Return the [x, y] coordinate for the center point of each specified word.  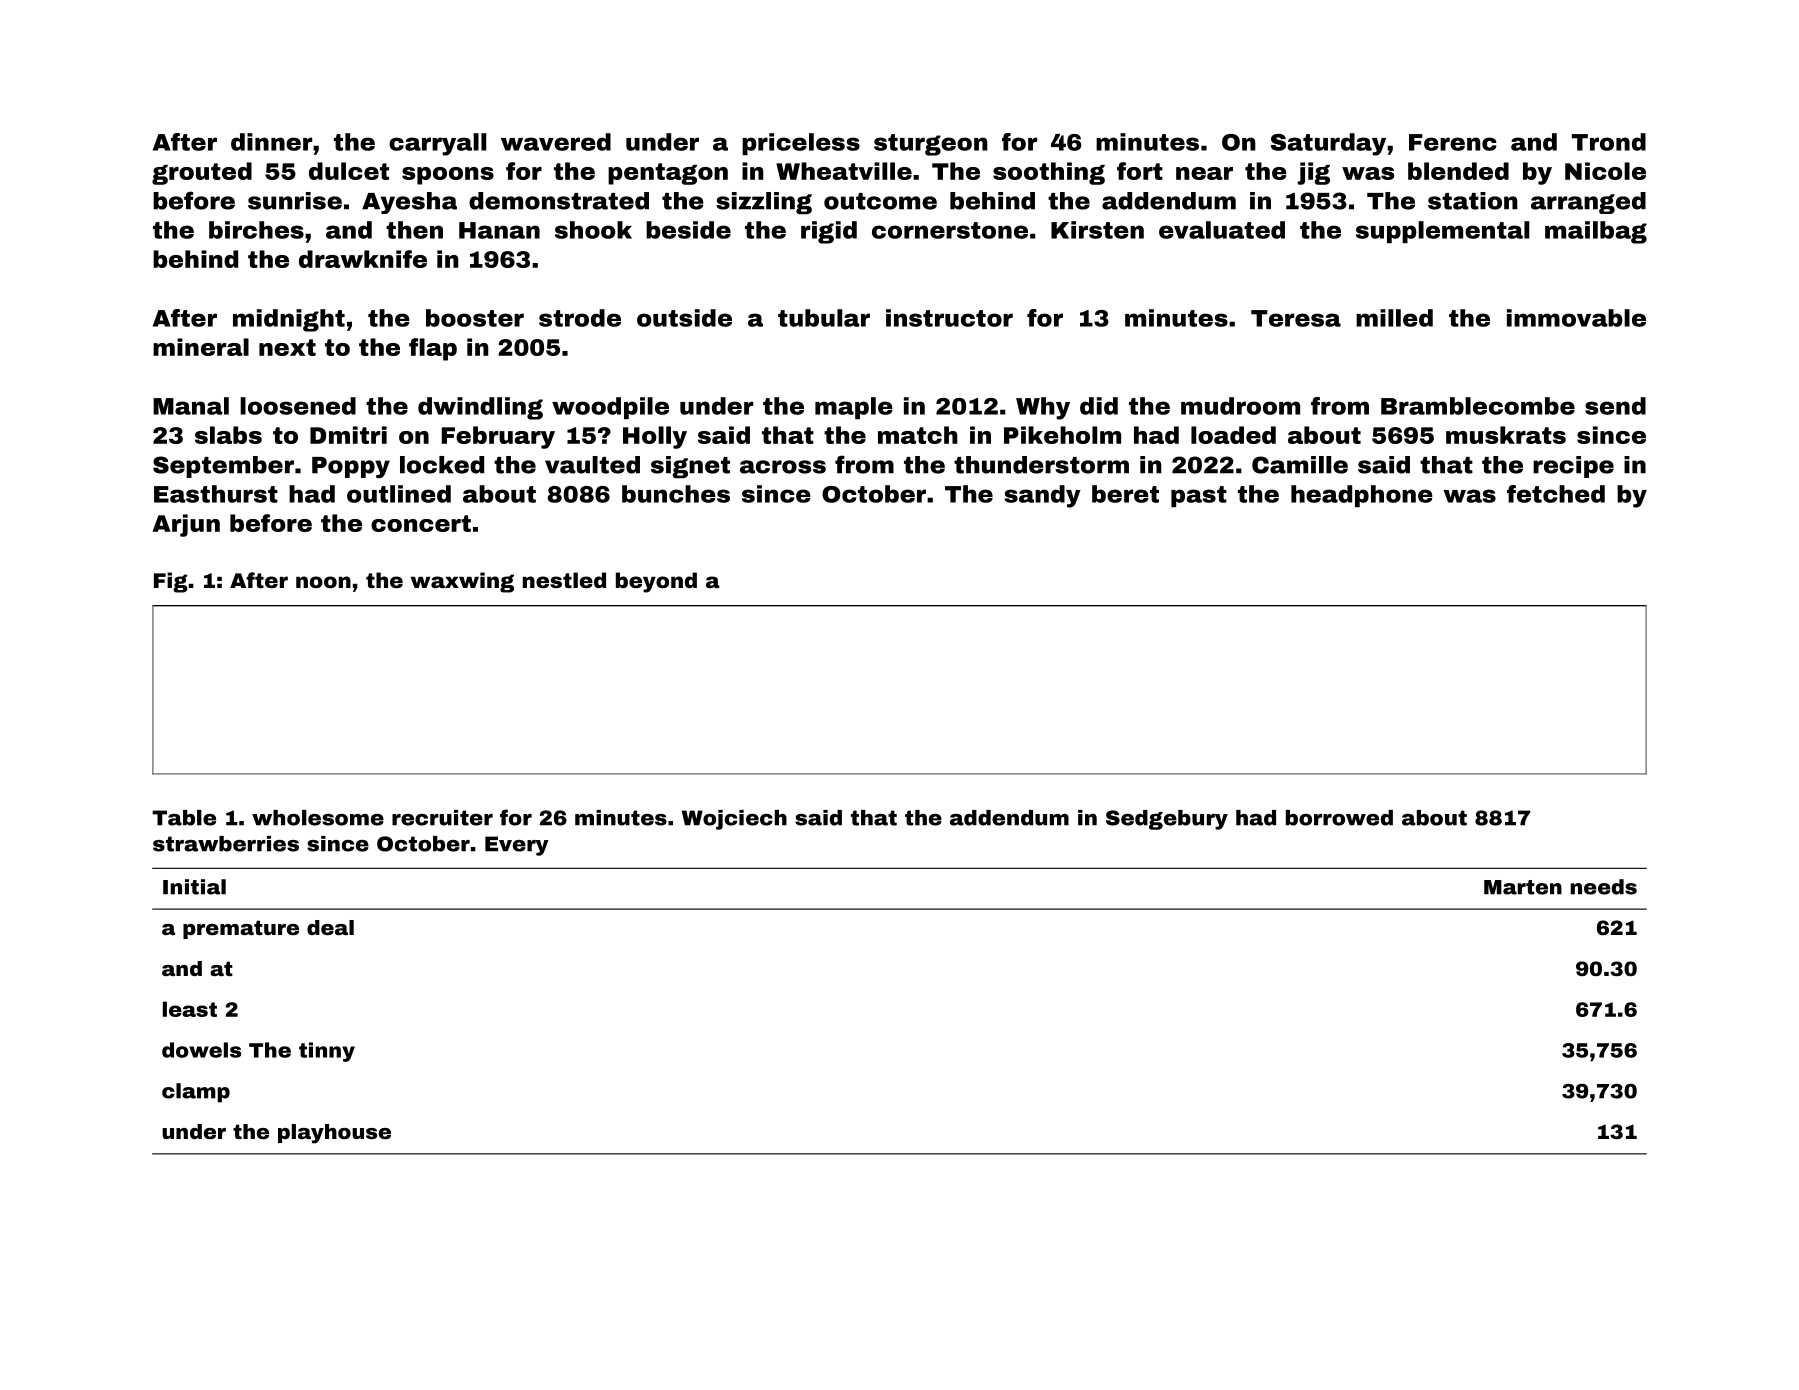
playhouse [334, 1134]
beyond [656, 582]
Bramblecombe [1478, 406]
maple [854, 408]
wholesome [318, 818]
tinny [327, 1052]
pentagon [668, 174]
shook [593, 230]
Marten [1523, 887]
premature [241, 929]
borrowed [1339, 818]
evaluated [1222, 230]
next [287, 347]
